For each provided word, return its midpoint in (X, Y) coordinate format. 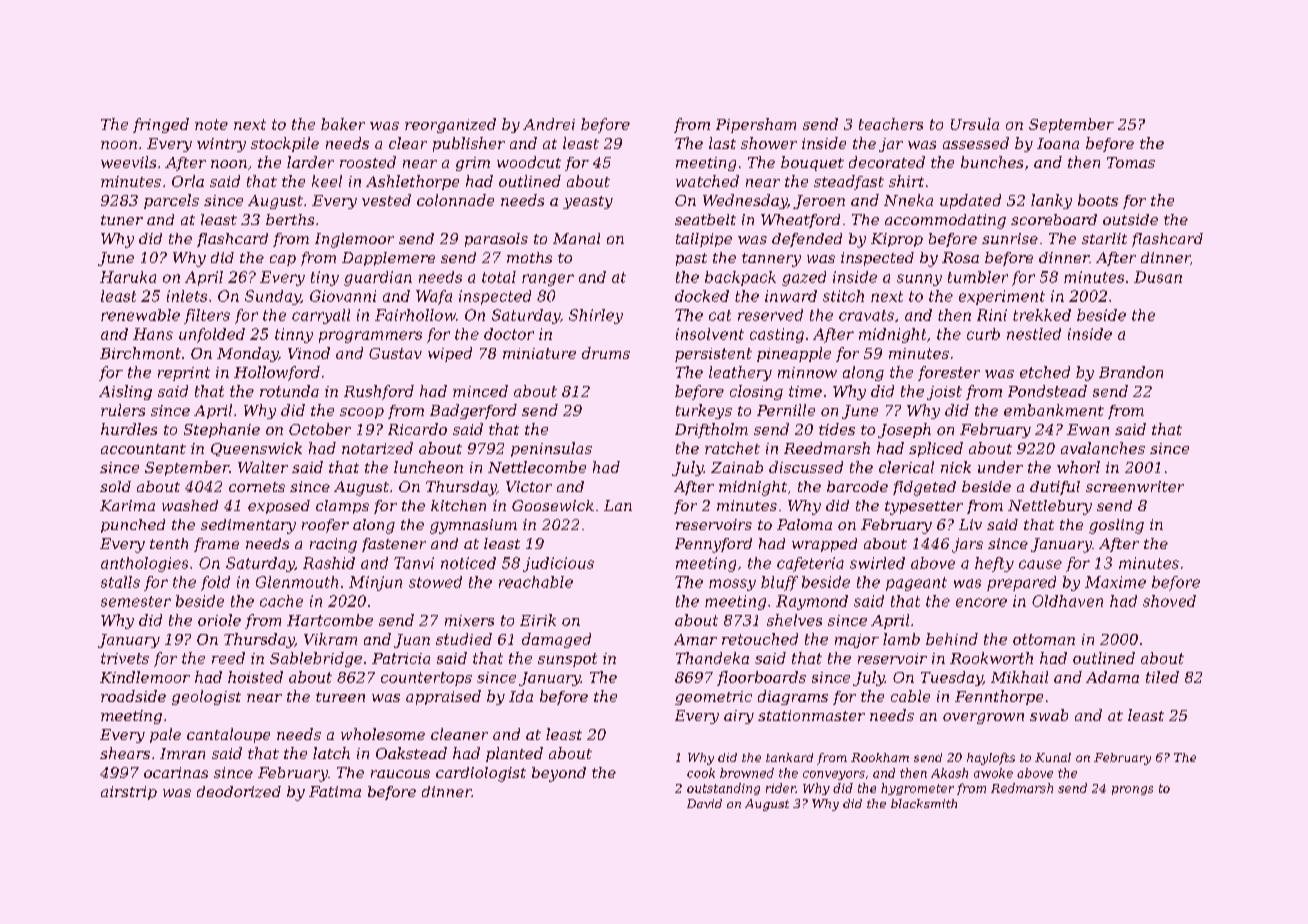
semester (136, 601)
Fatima (335, 791)
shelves (794, 620)
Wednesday (745, 201)
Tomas (1131, 162)
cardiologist (481, 774)
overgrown (983, 718)
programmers (370, 337)
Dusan (1158, 277)
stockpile (285, 144)
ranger (548, 280)
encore (981, 602)
